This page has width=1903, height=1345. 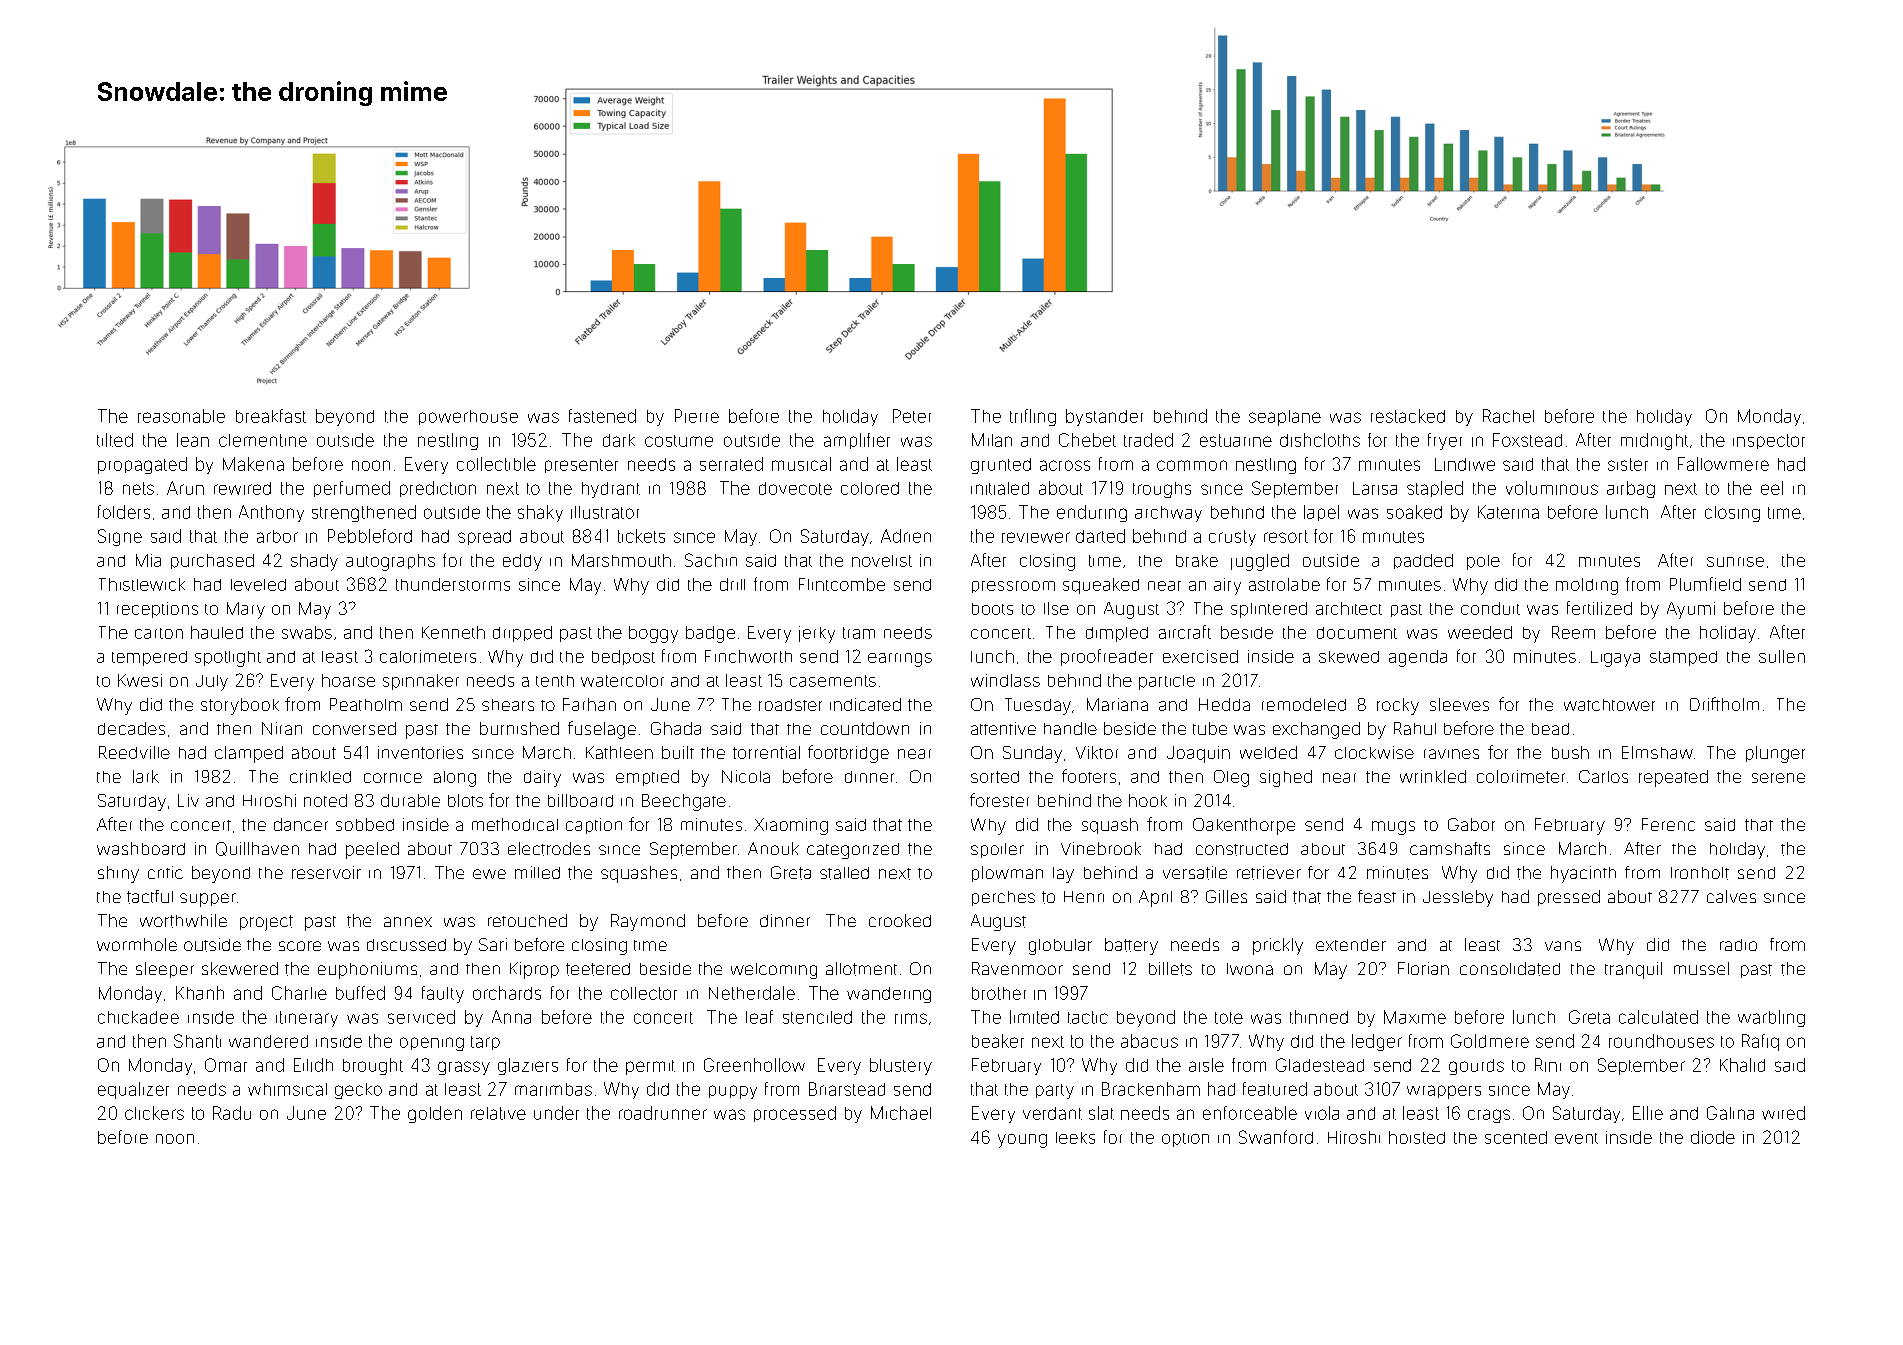 I want to click on sister, so click(x=1628, y=464).
